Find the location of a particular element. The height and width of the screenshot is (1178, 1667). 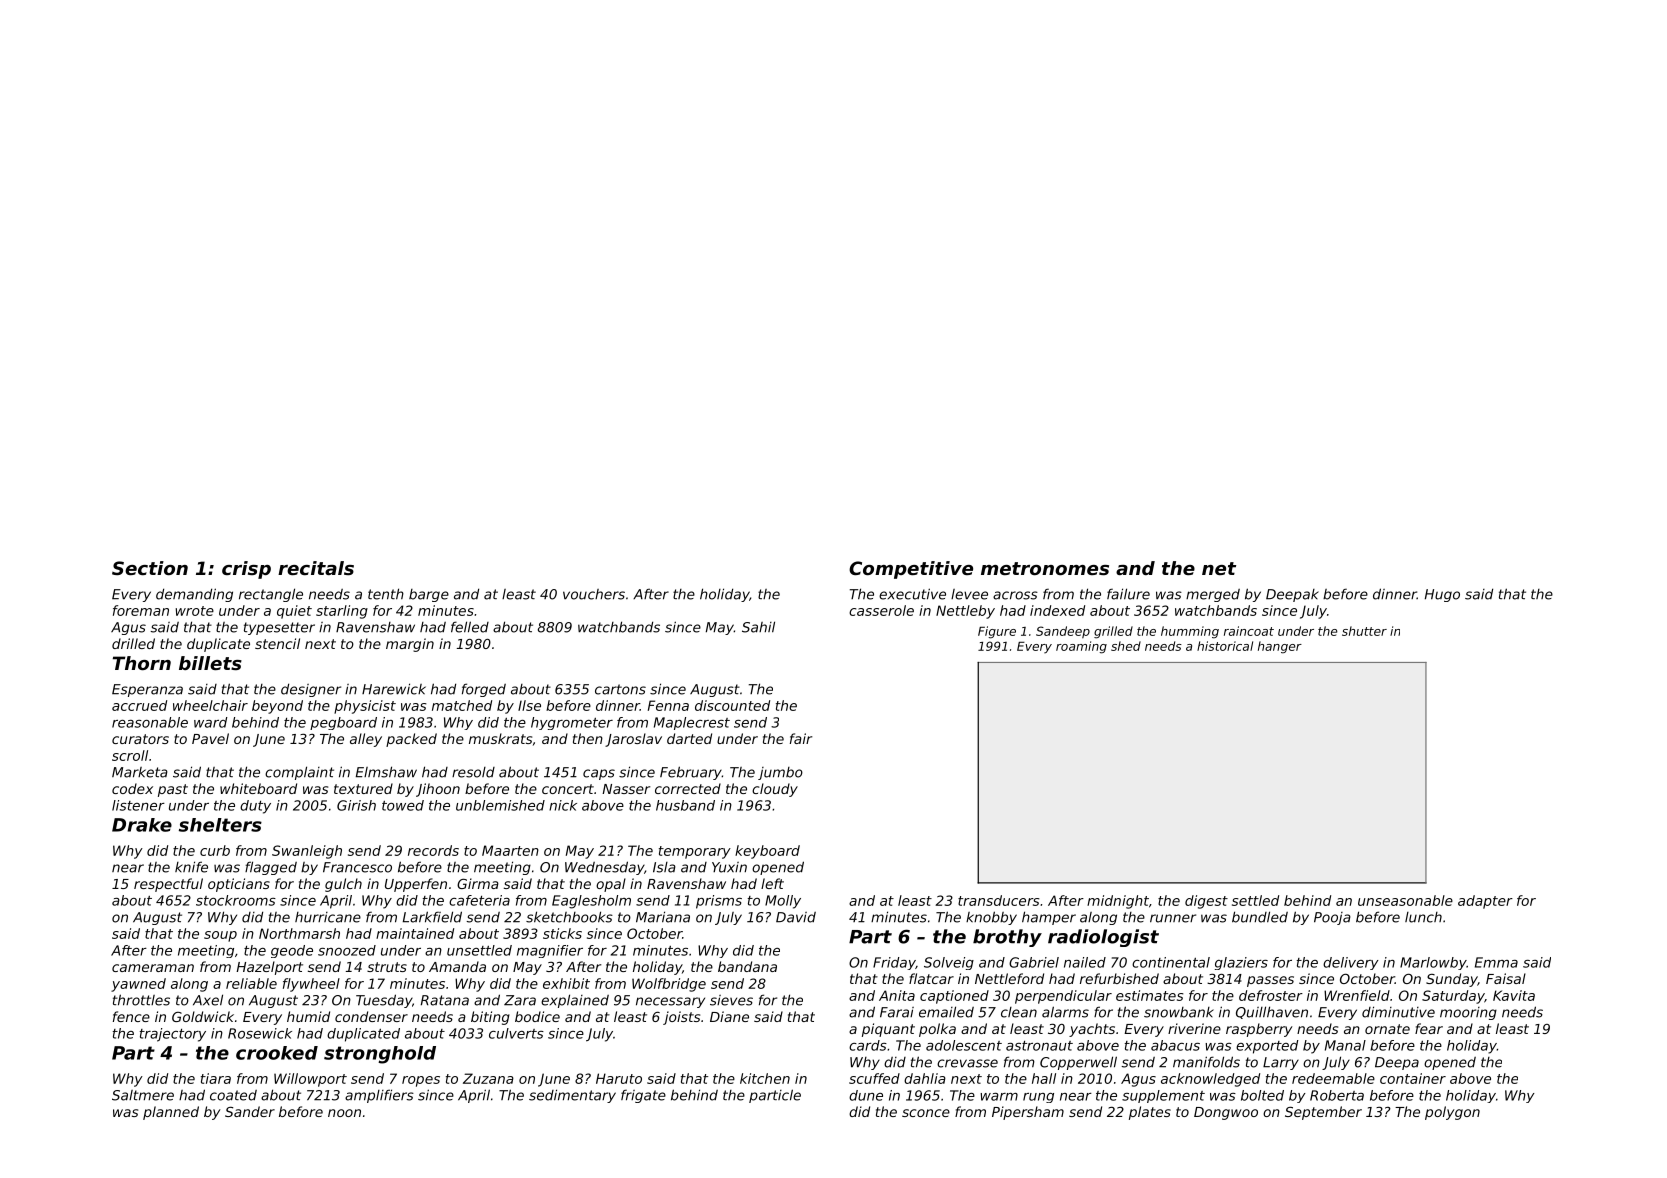

transducers is located at coordinates (999, 900).
